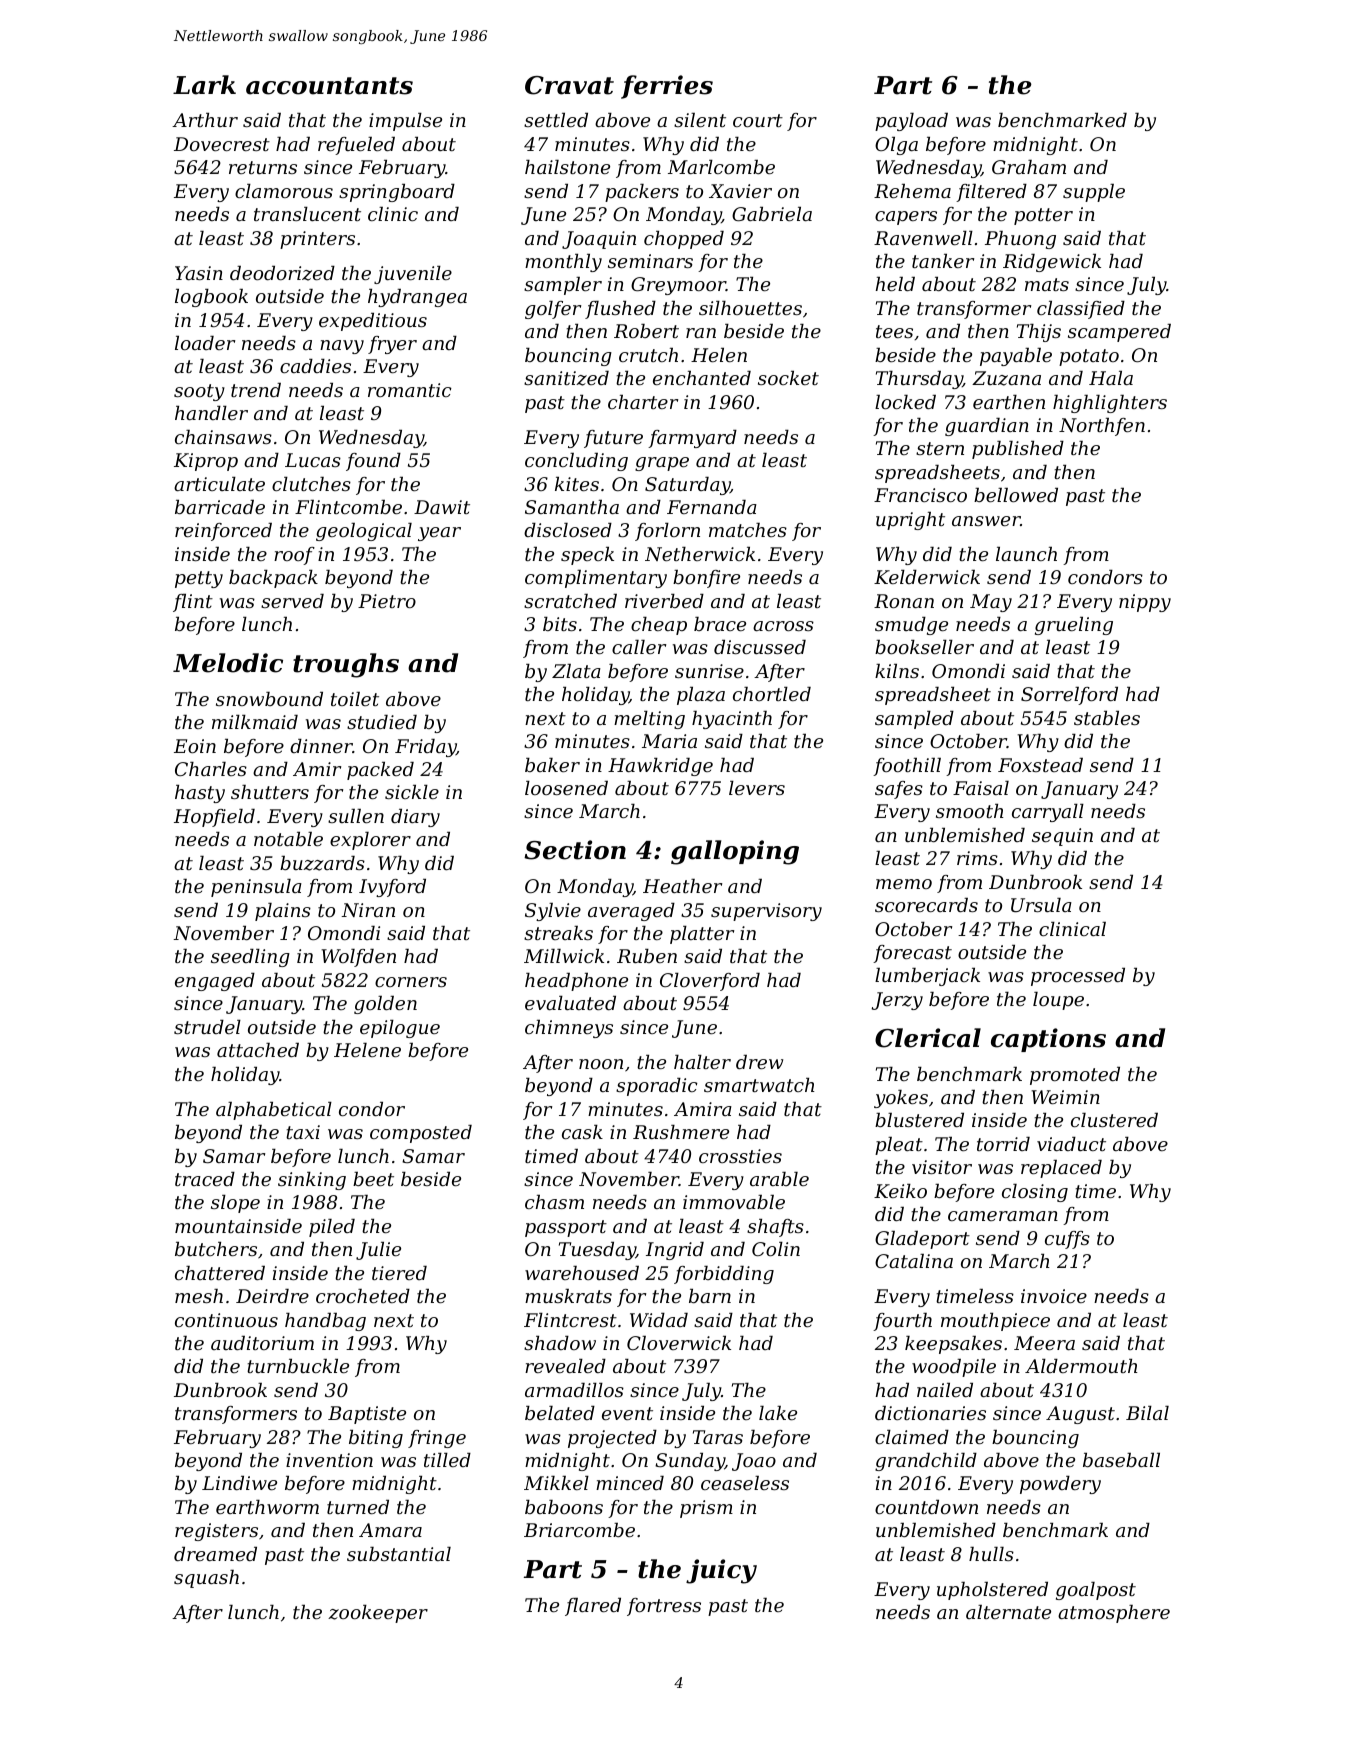 This screenshot has width=1349, height=1746. I want to click on Lark, so click(204, 85).
